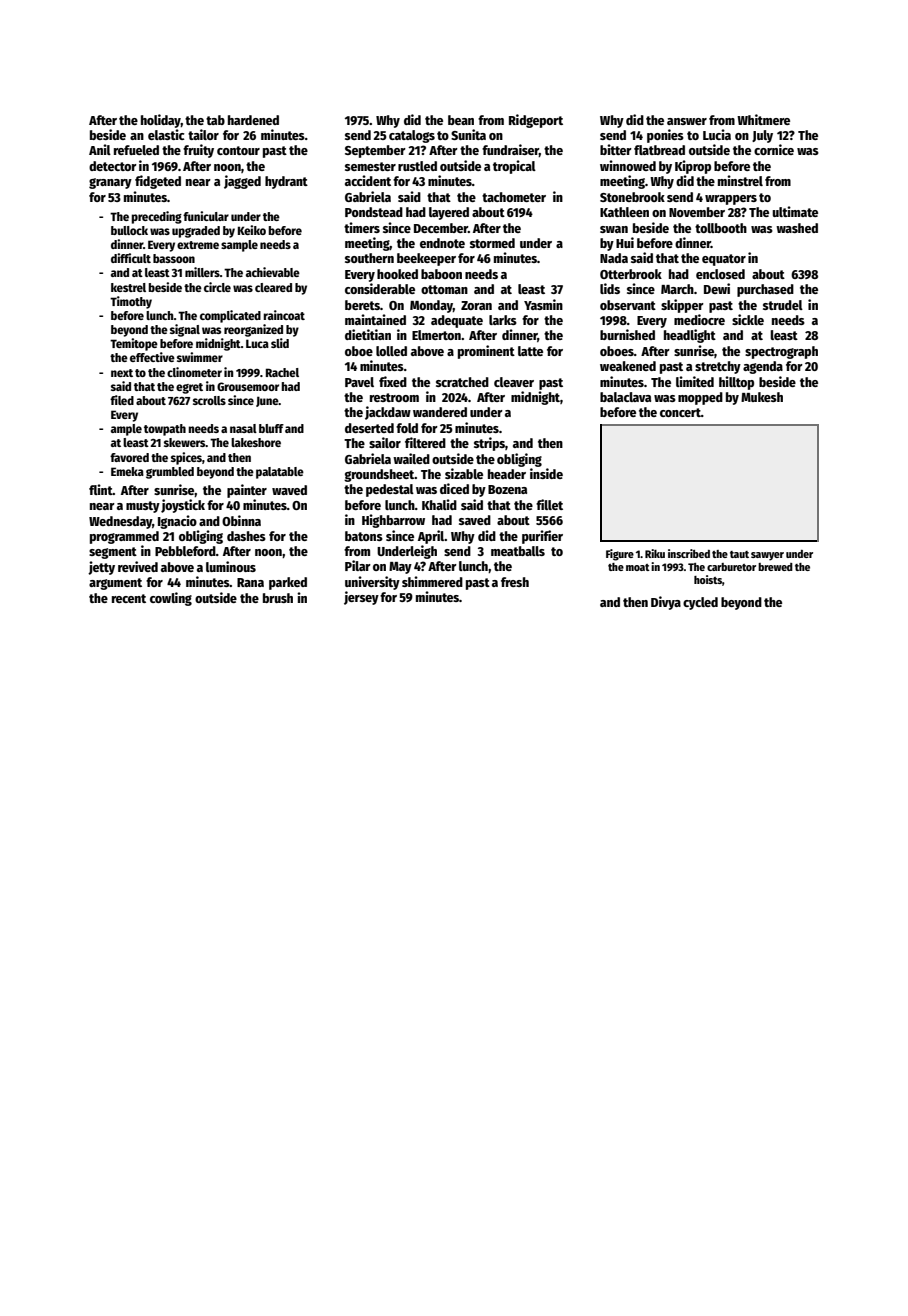  I want to click on southern, so click(369, 258).
